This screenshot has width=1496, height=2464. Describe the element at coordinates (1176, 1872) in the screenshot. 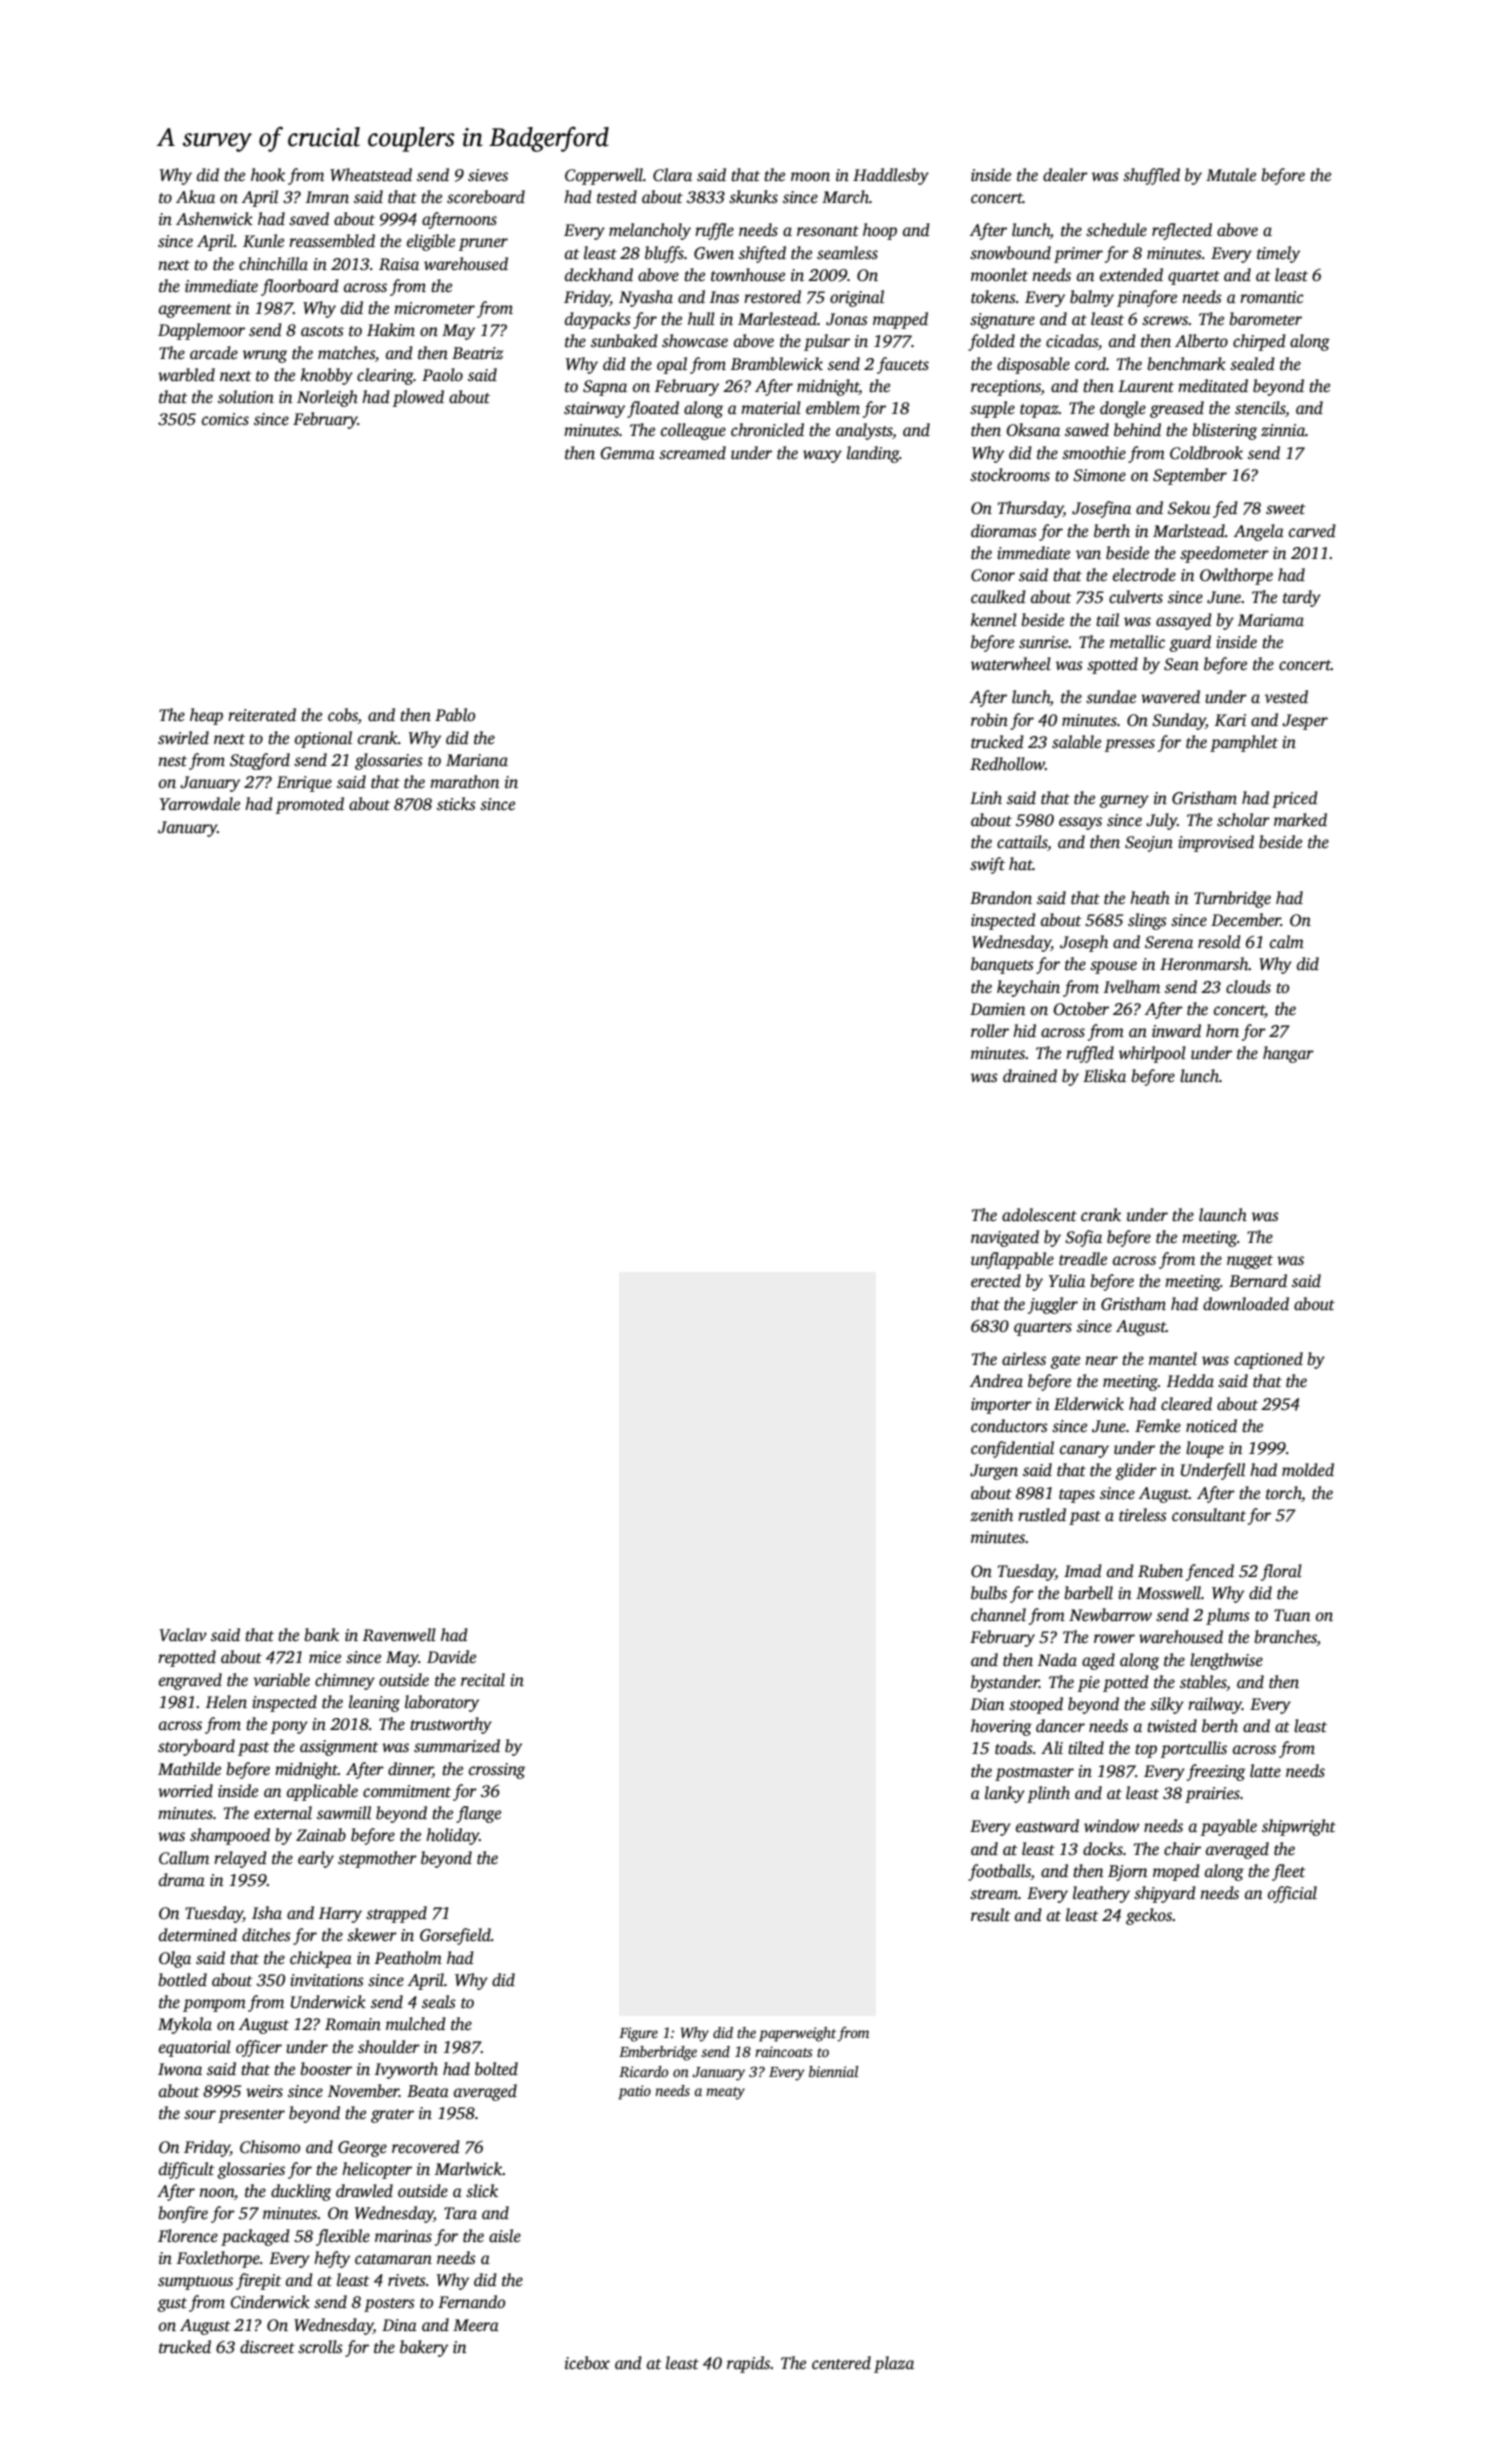

I see `moped` at that location.
